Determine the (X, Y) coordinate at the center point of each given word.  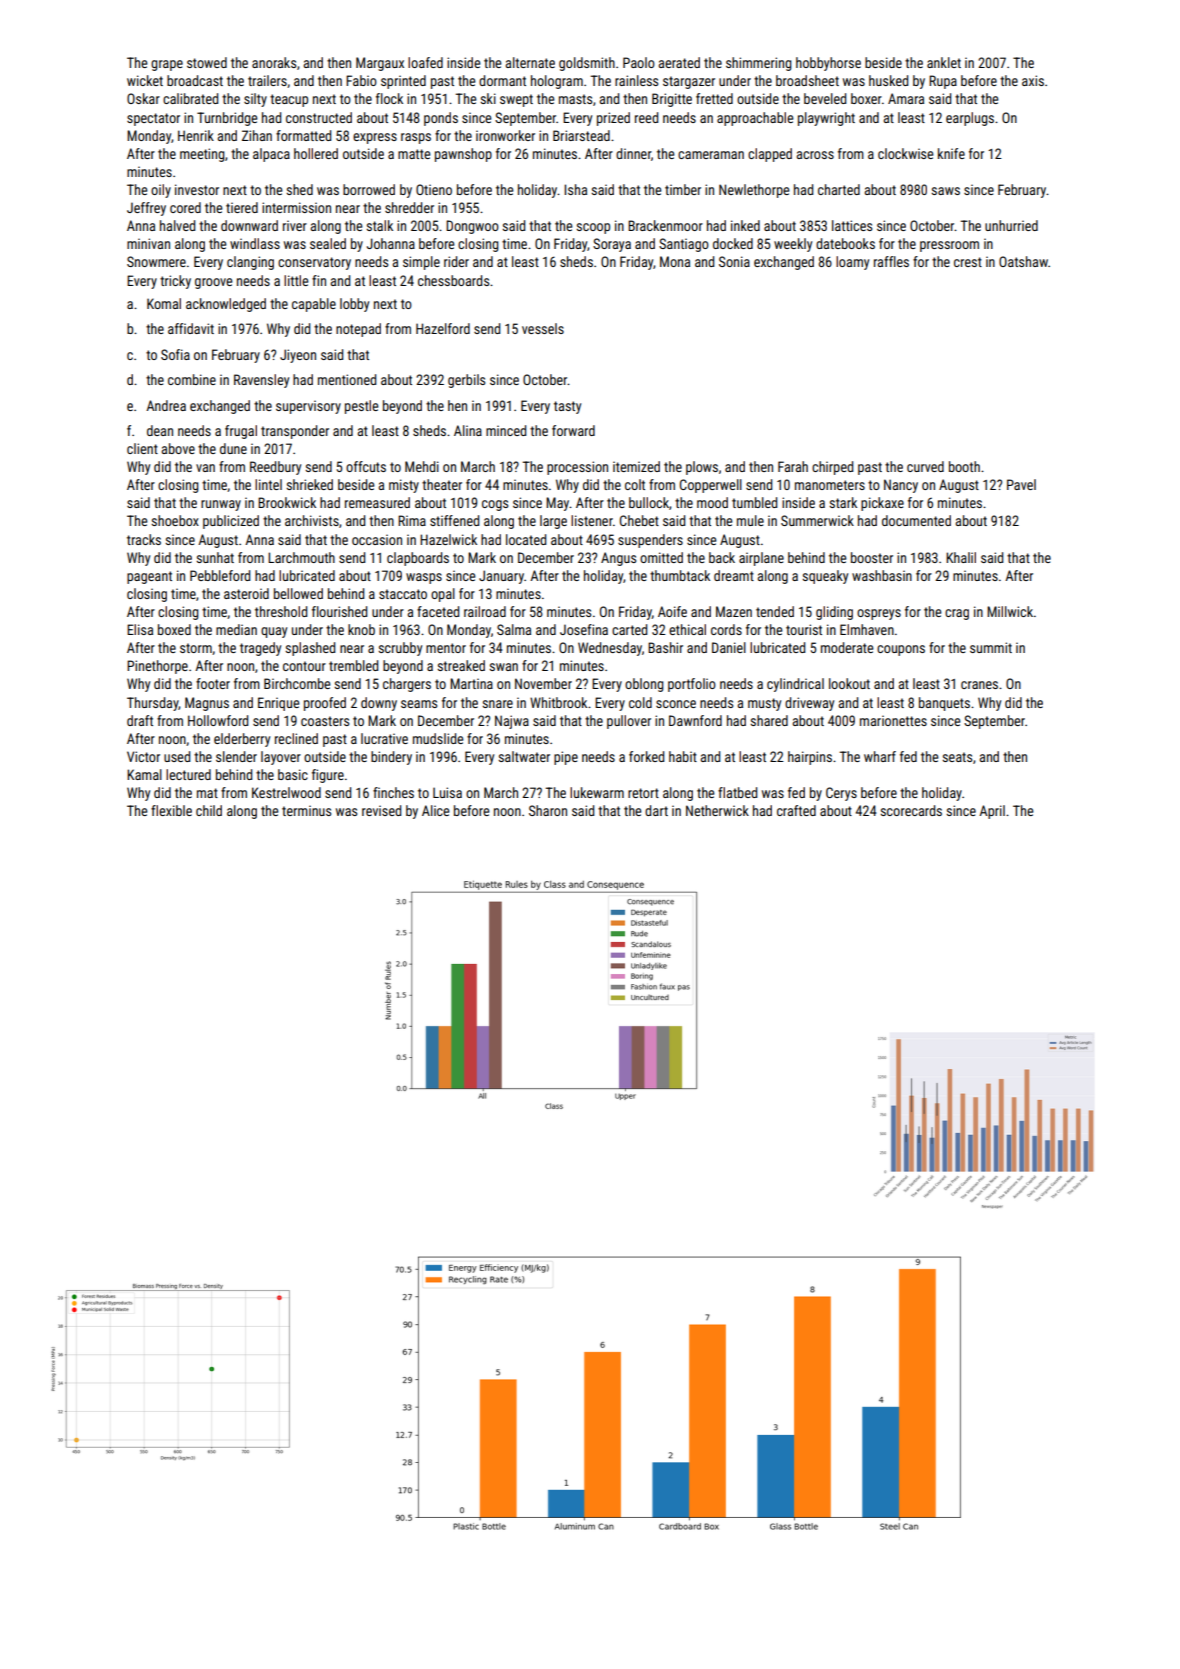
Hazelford (443, 328)
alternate (530, 62)
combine (192, 379)
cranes (979, 685)
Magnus (207, 704)
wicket (145, 80)
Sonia (734, 261)
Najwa (512, 722)
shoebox (175, 520)
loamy (852, 263)
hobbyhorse (828, 64)
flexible (171, 810)
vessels (543, 328)
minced (506, 430)
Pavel (1021, 484)
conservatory (314, 263)
